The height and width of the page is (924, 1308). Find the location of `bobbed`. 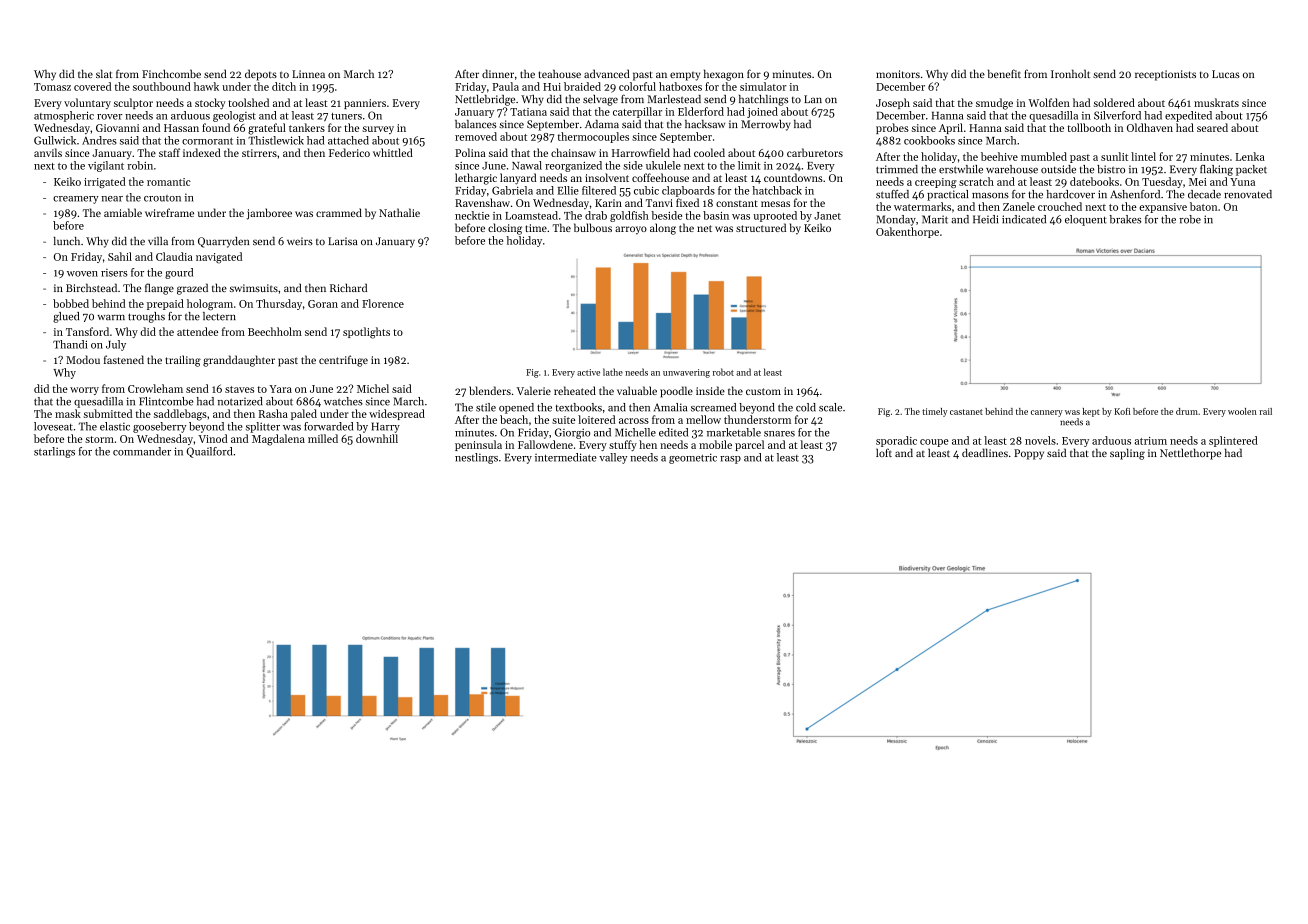

bobbed is located at coordinates (71, 303).
